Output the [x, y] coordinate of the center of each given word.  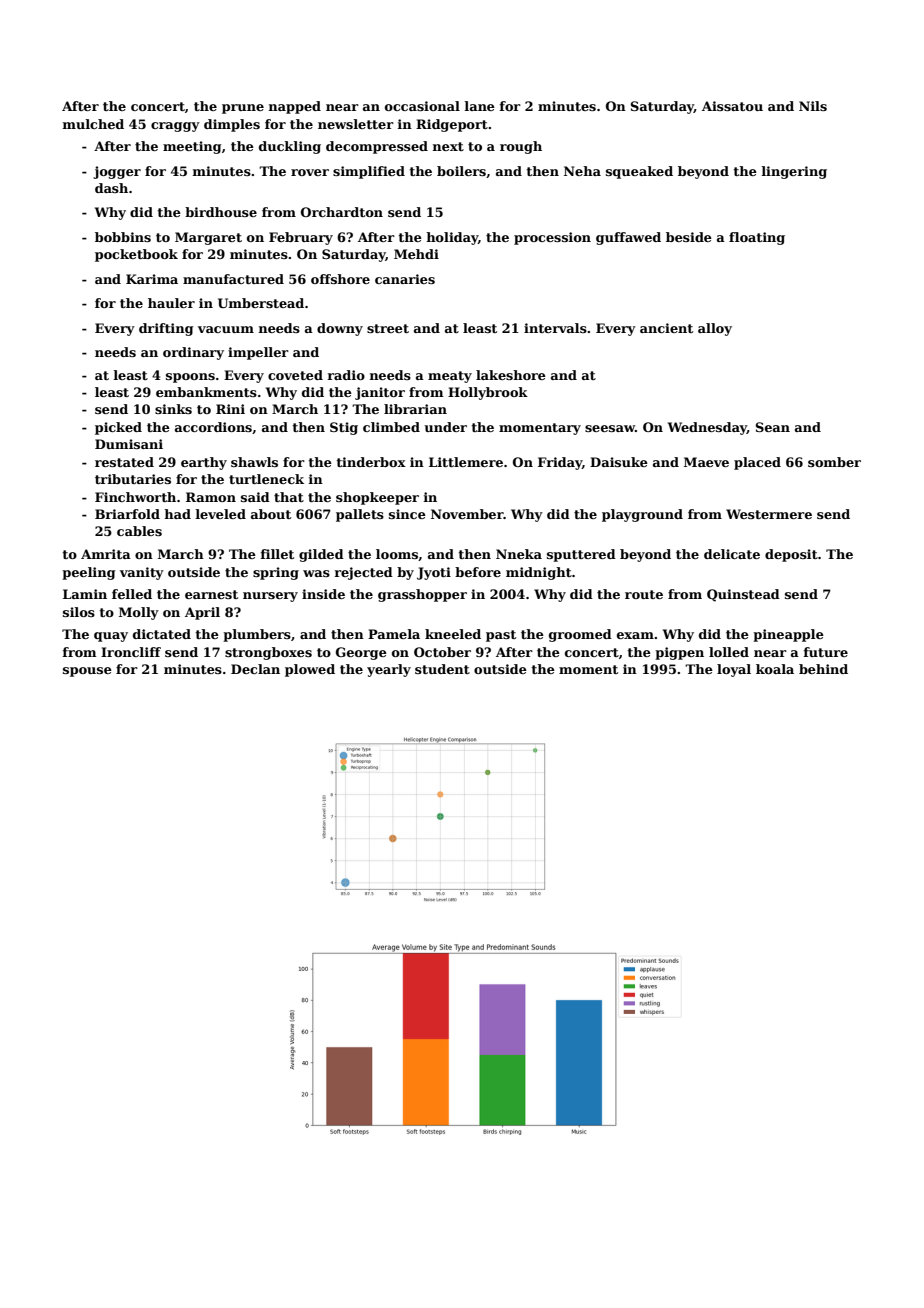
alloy [715, 329]
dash [111, 188]
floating [757, 238]
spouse [87, 672]
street [388, 328]
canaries [405, 279]
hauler [171, 303]
